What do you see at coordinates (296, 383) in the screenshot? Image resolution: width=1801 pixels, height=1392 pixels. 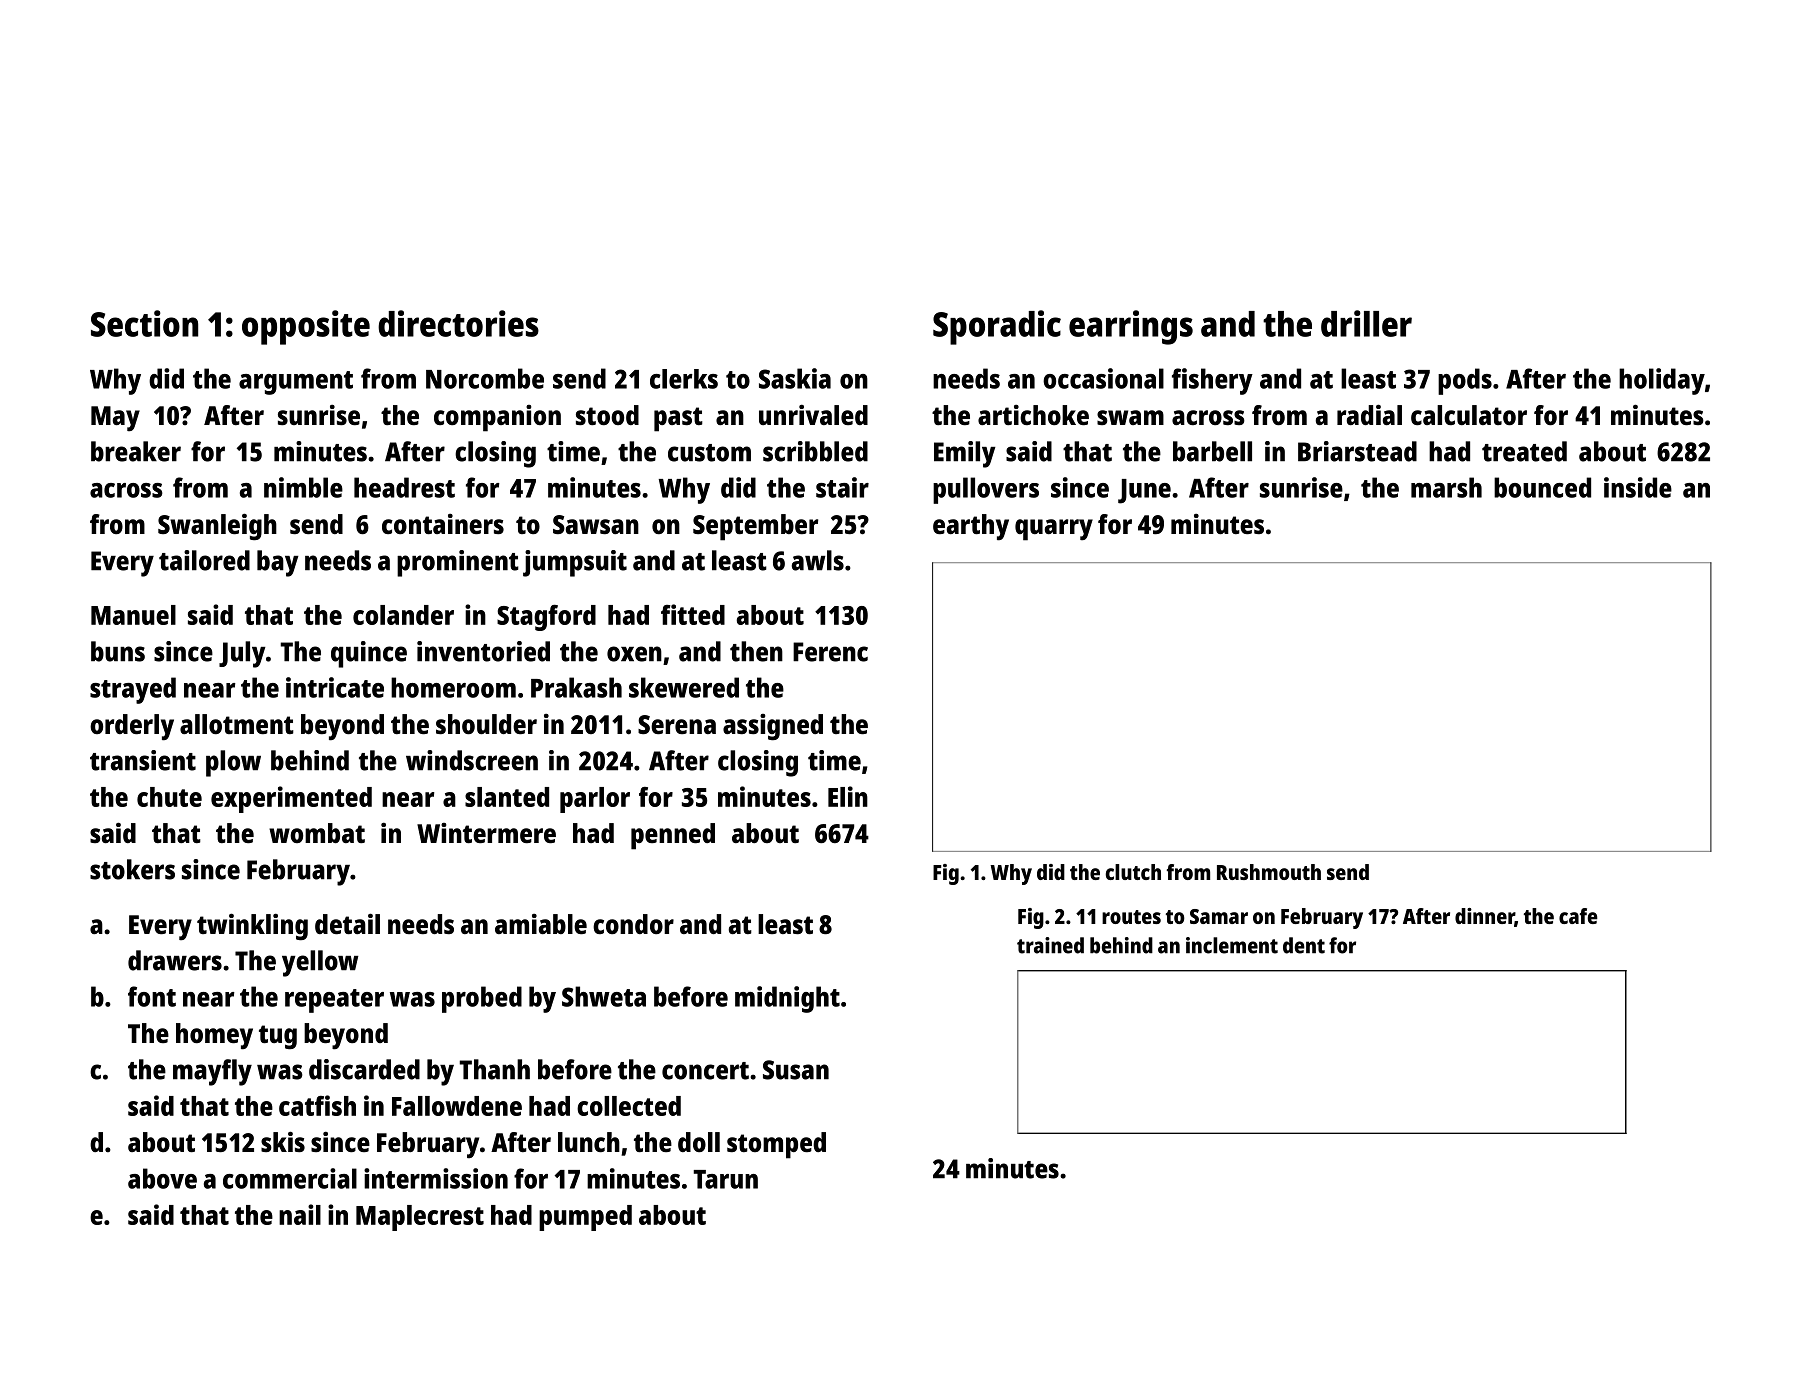 I see `argument` at bounding box center [296, 383].
